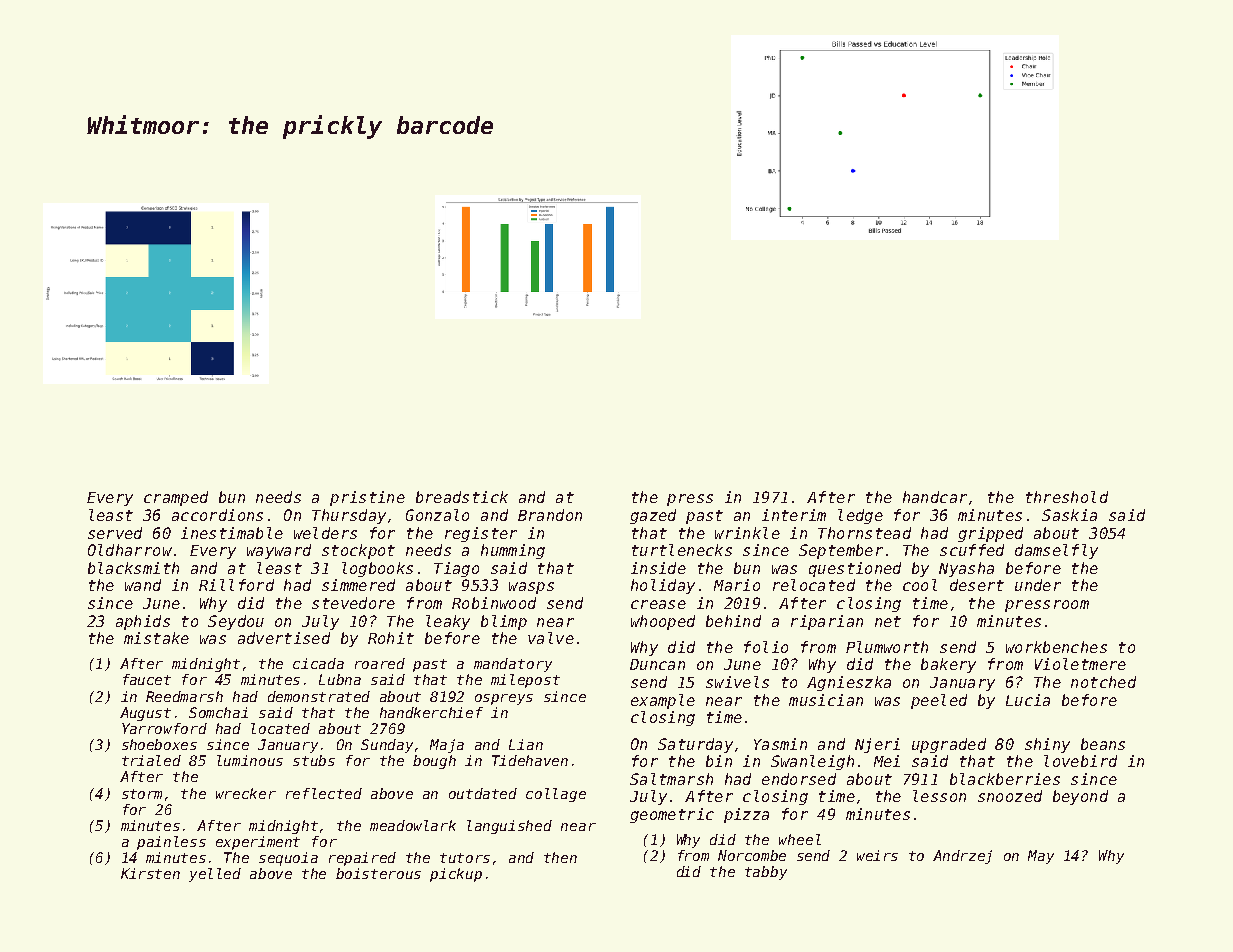 This screenshot has height=952, width=1233. Describe the element at coordinates (877, 745) in the screenshot. I see `Njeri` at that location.
